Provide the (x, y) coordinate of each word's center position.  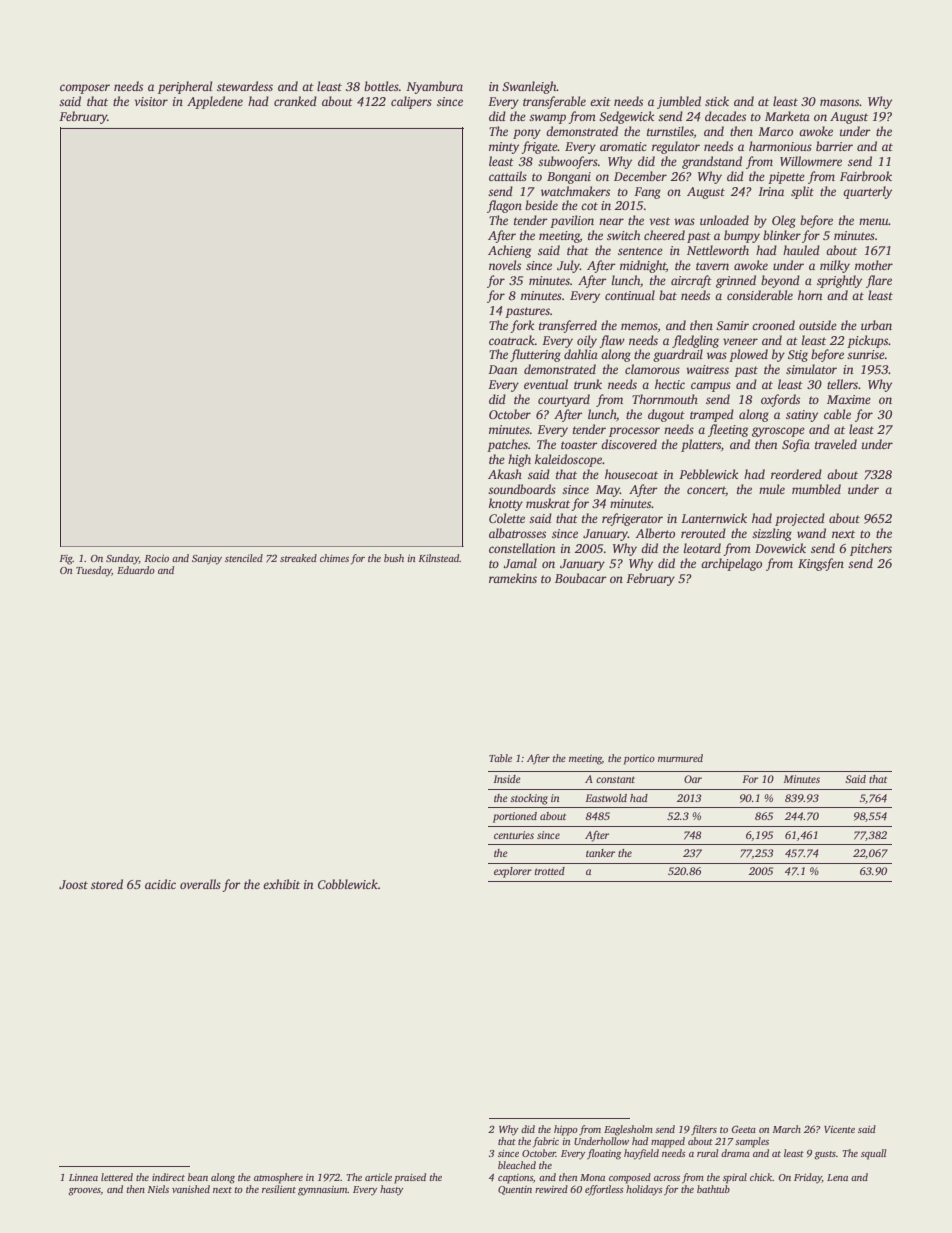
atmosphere (278, 1178)
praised (410, 1178)
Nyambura (434, 87)
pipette (786, 178)
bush (394, 558)
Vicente (839, 1129)
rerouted (703, 533)
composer (85, 89)
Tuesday (94, 571)
